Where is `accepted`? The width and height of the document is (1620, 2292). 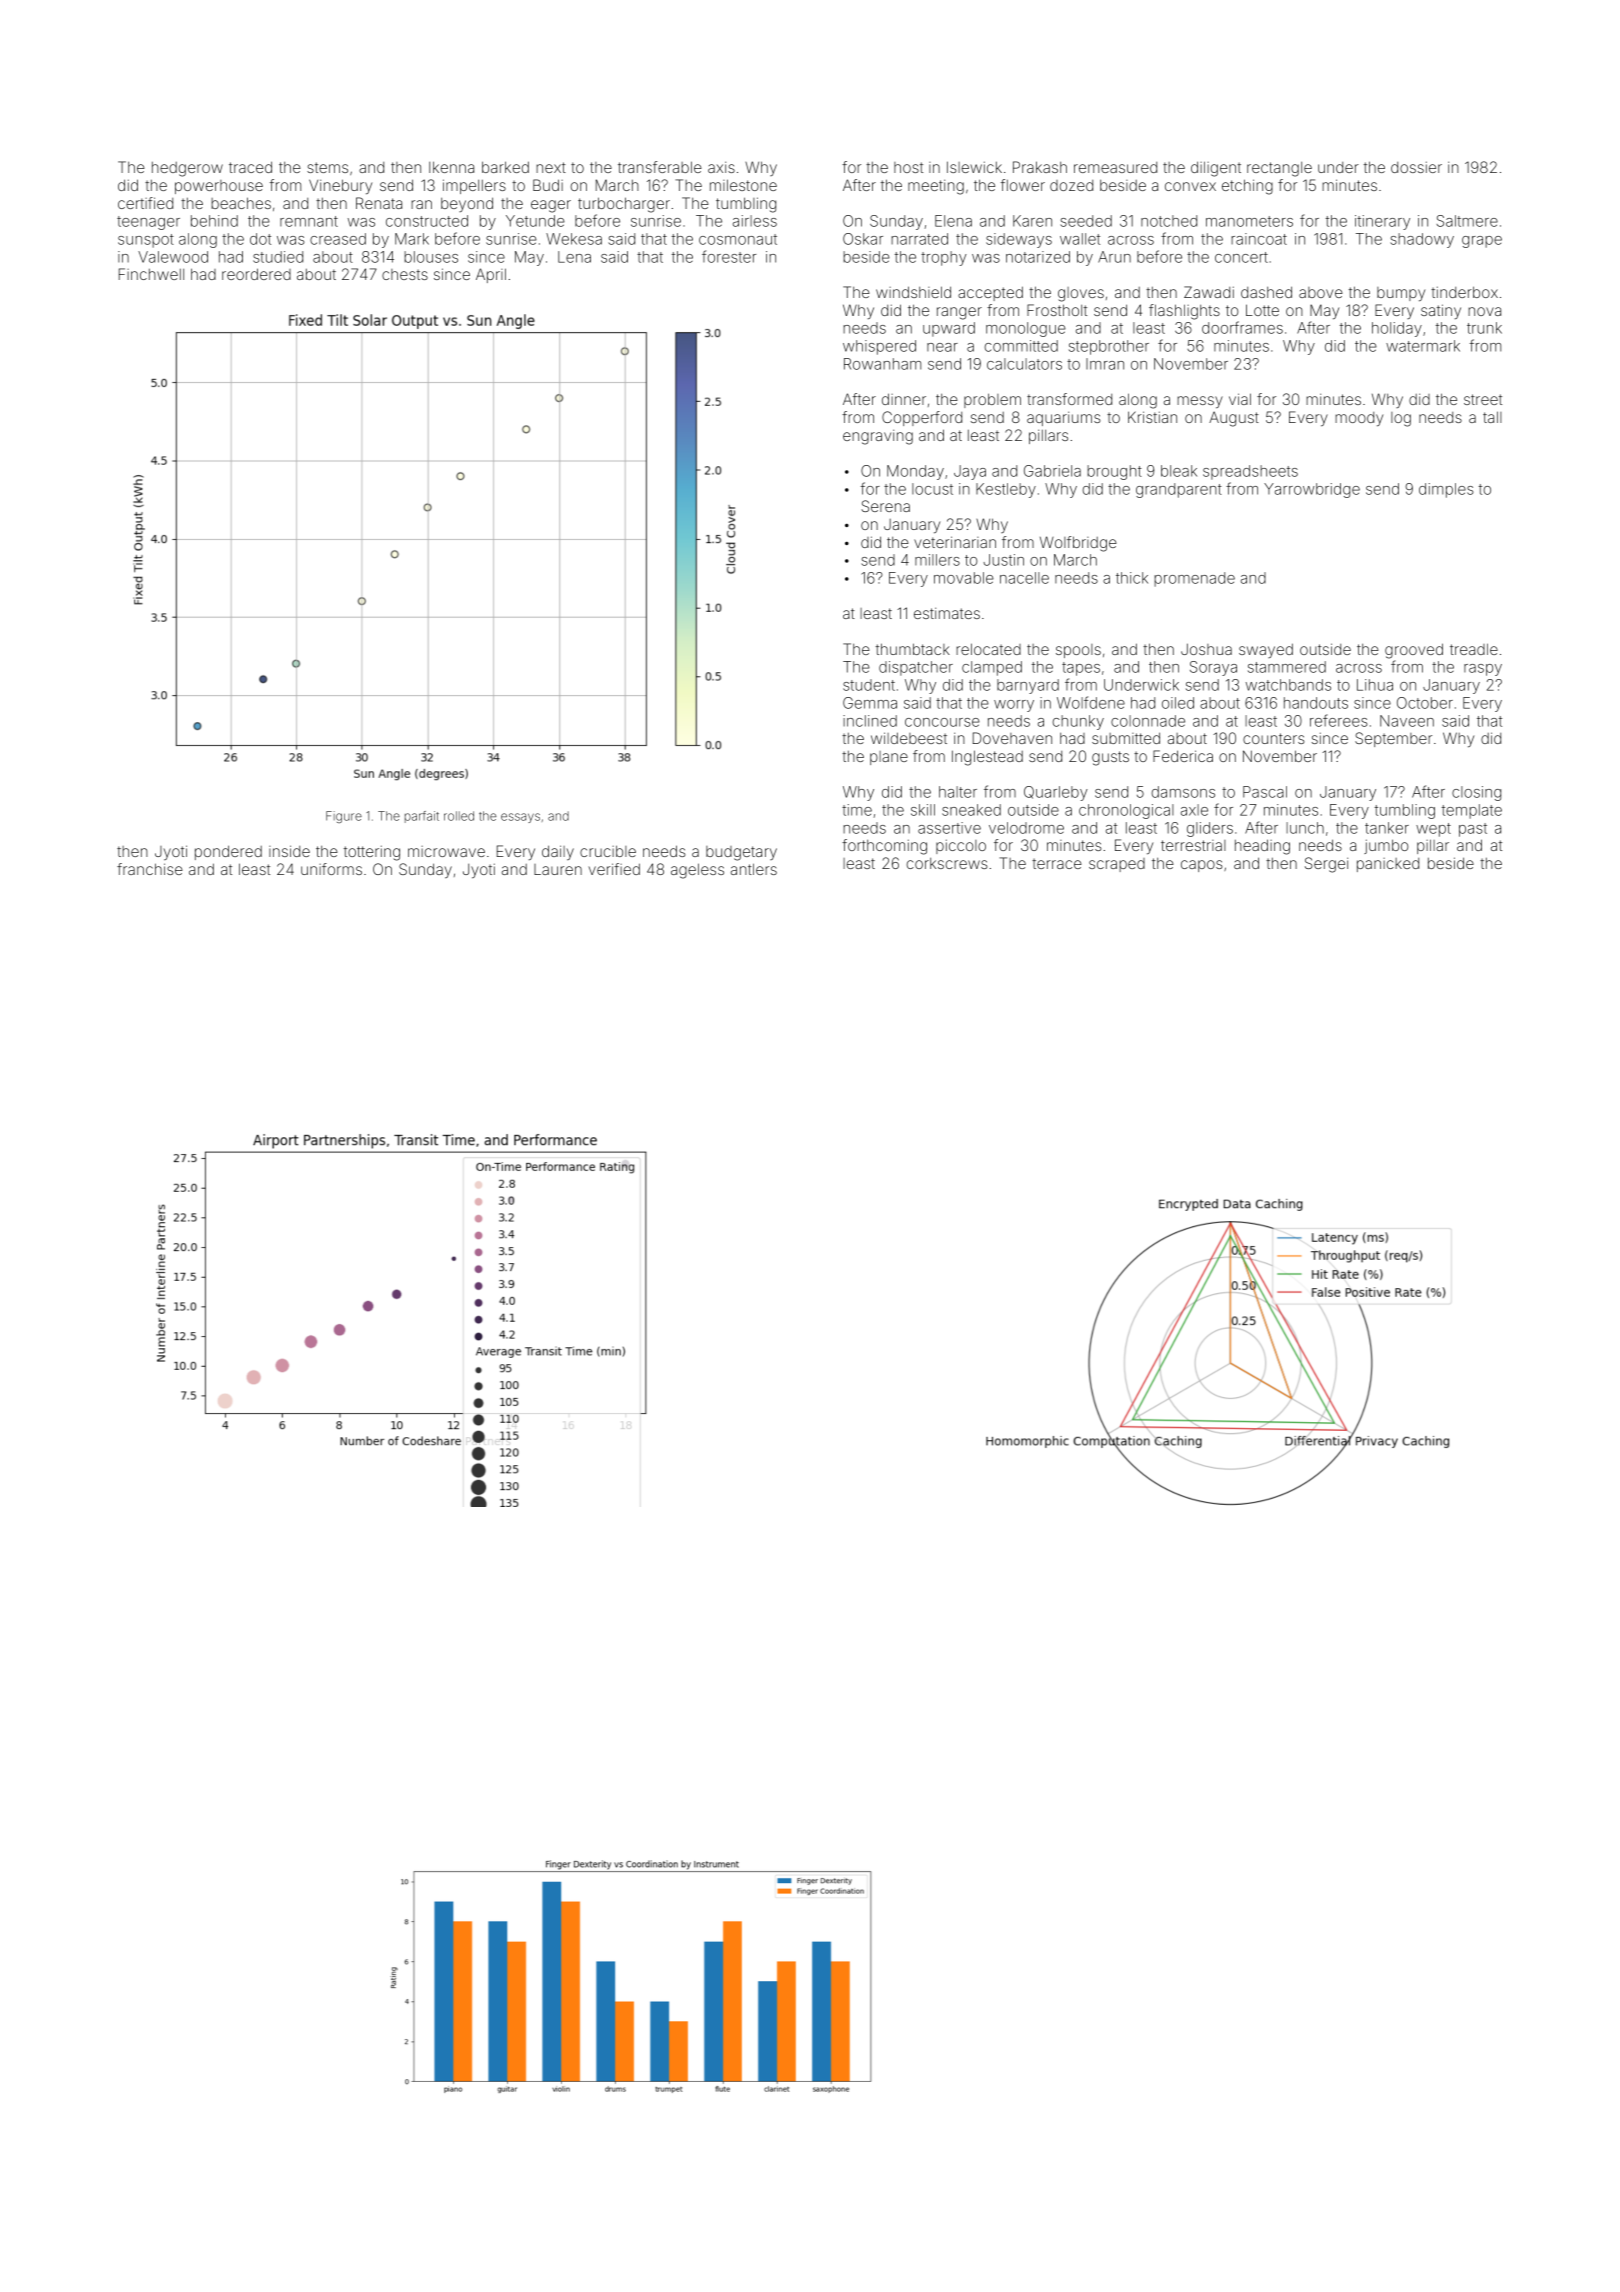 accepted is located at coordinates (990, 293).
